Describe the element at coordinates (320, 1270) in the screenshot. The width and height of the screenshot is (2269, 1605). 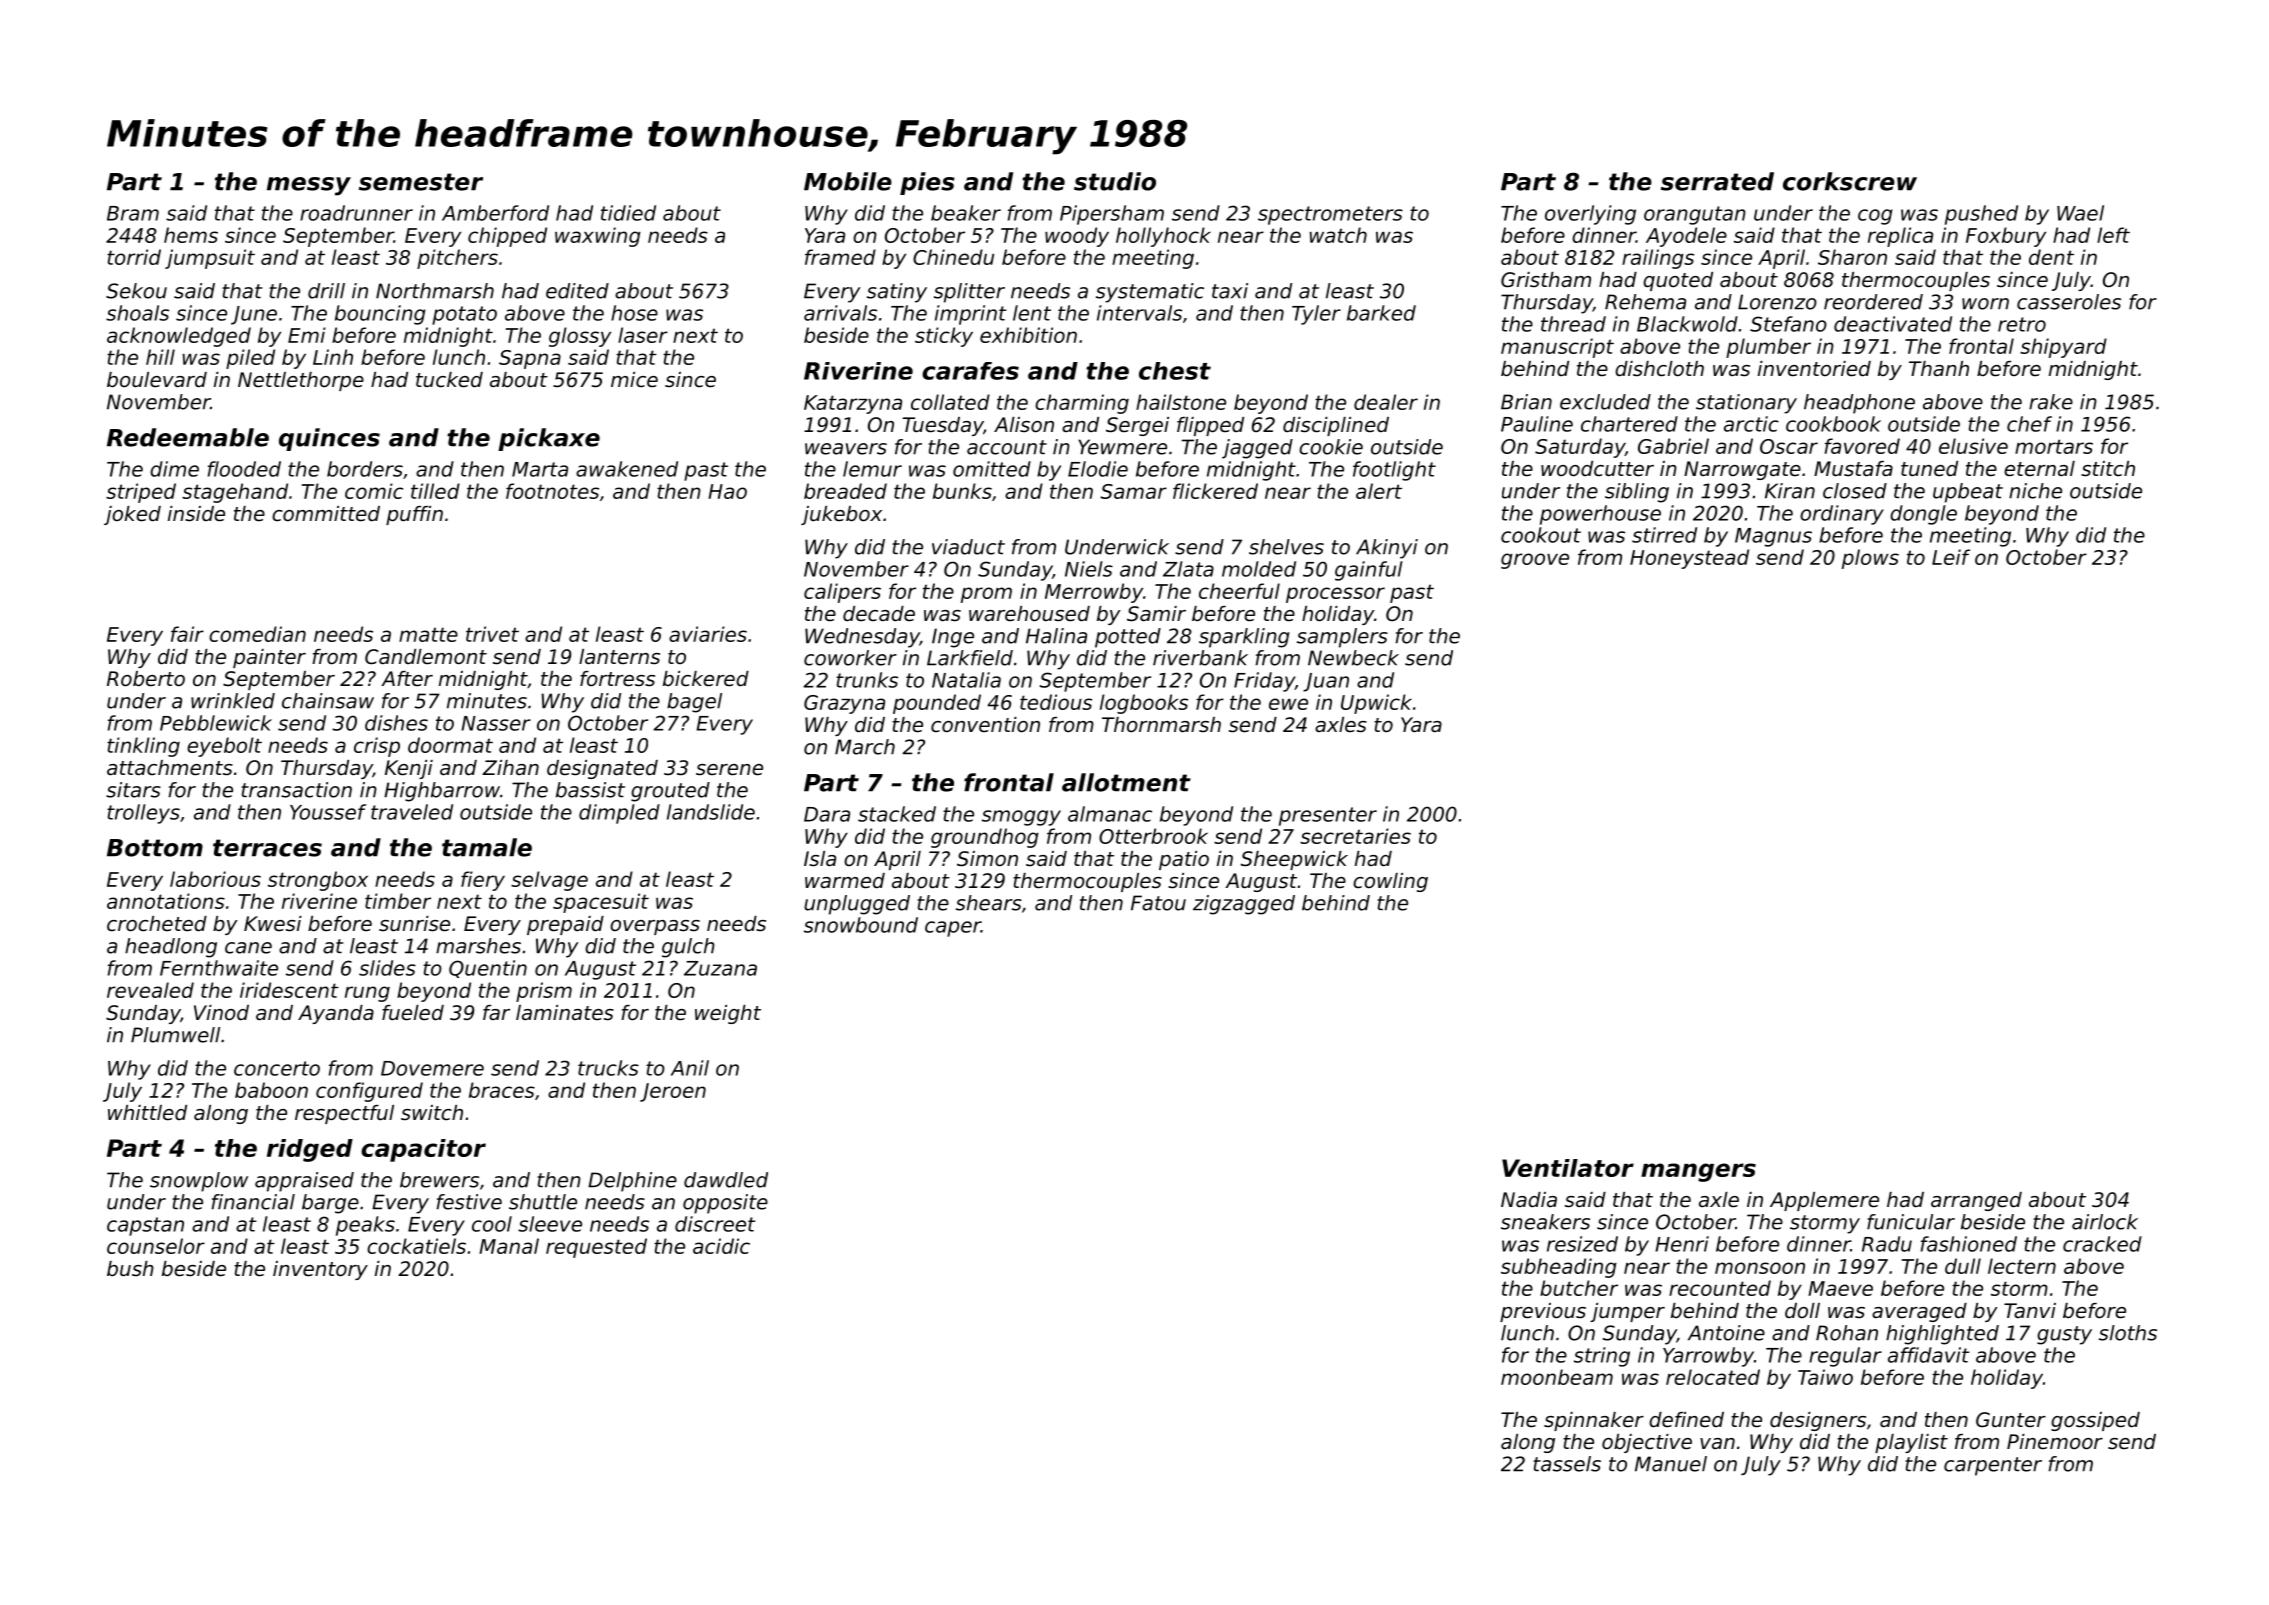
I see `inventory` at that location.
